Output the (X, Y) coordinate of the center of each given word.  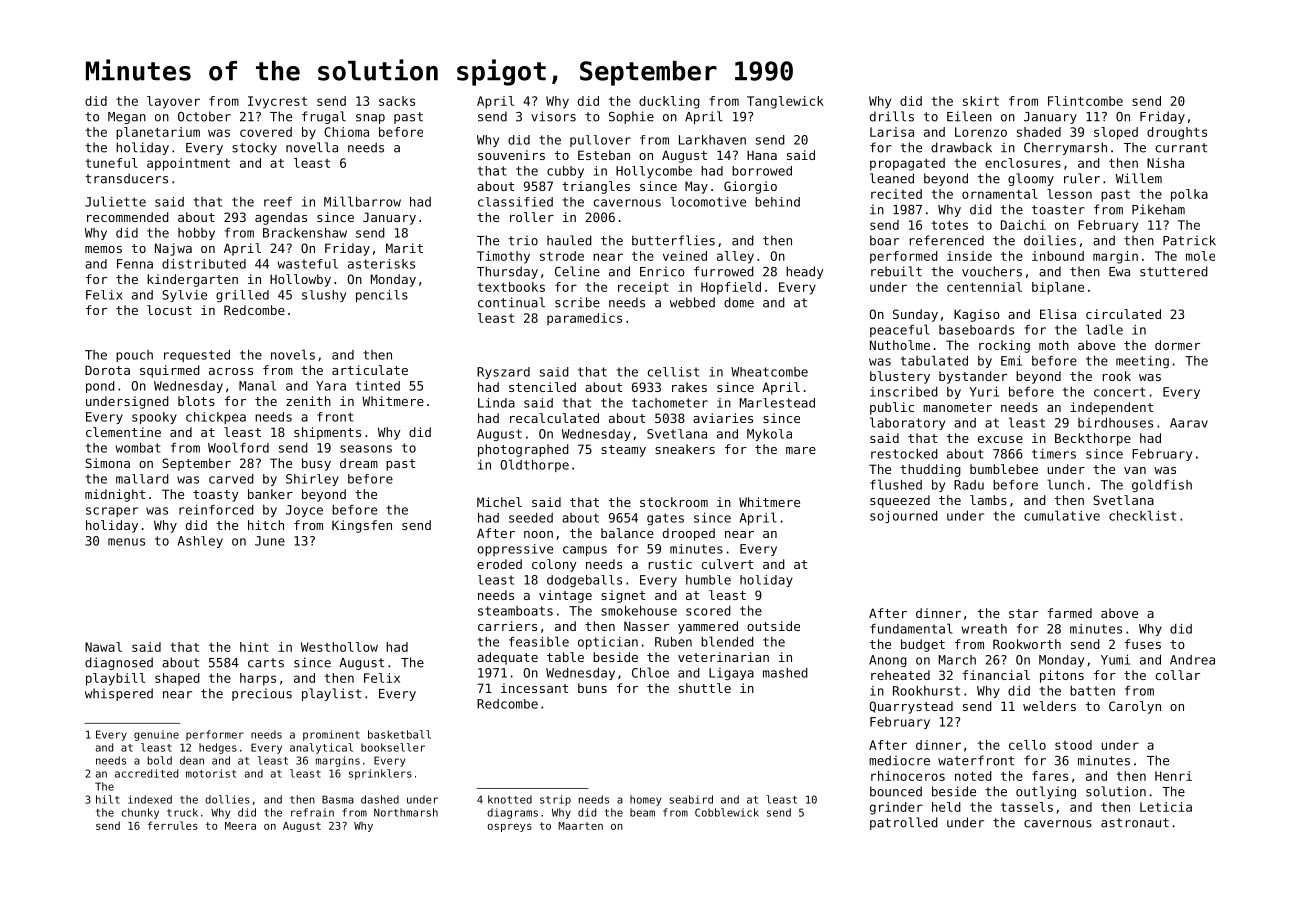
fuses (1142, 644)
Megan (127, 118)
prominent (331, 735)
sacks (397, 101)
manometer (957, 407)
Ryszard (503, 373)
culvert (727, 564)
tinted (378, 386)
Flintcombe (1085, 101)
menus (126, 542)
